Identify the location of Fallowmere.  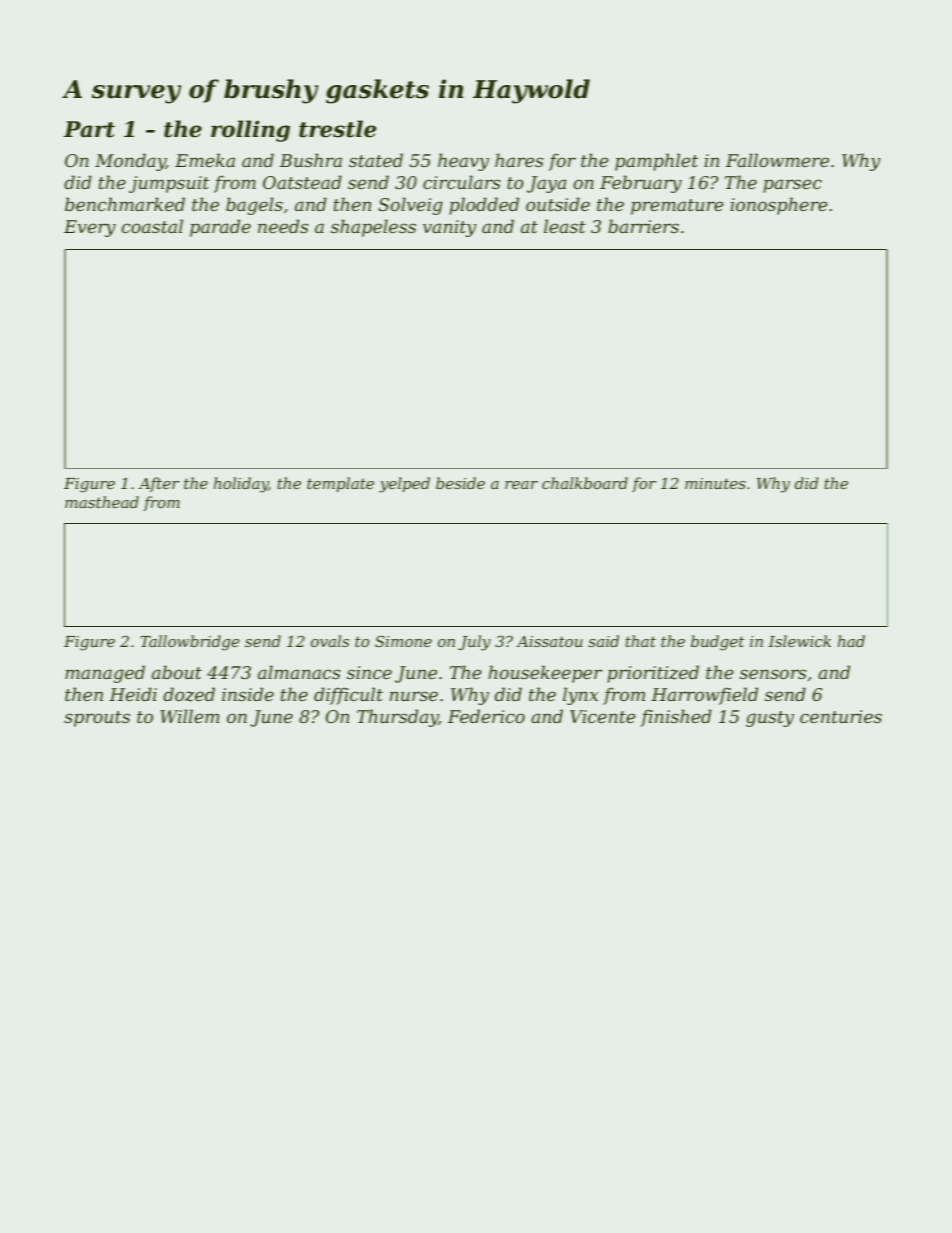
(777, 160).
